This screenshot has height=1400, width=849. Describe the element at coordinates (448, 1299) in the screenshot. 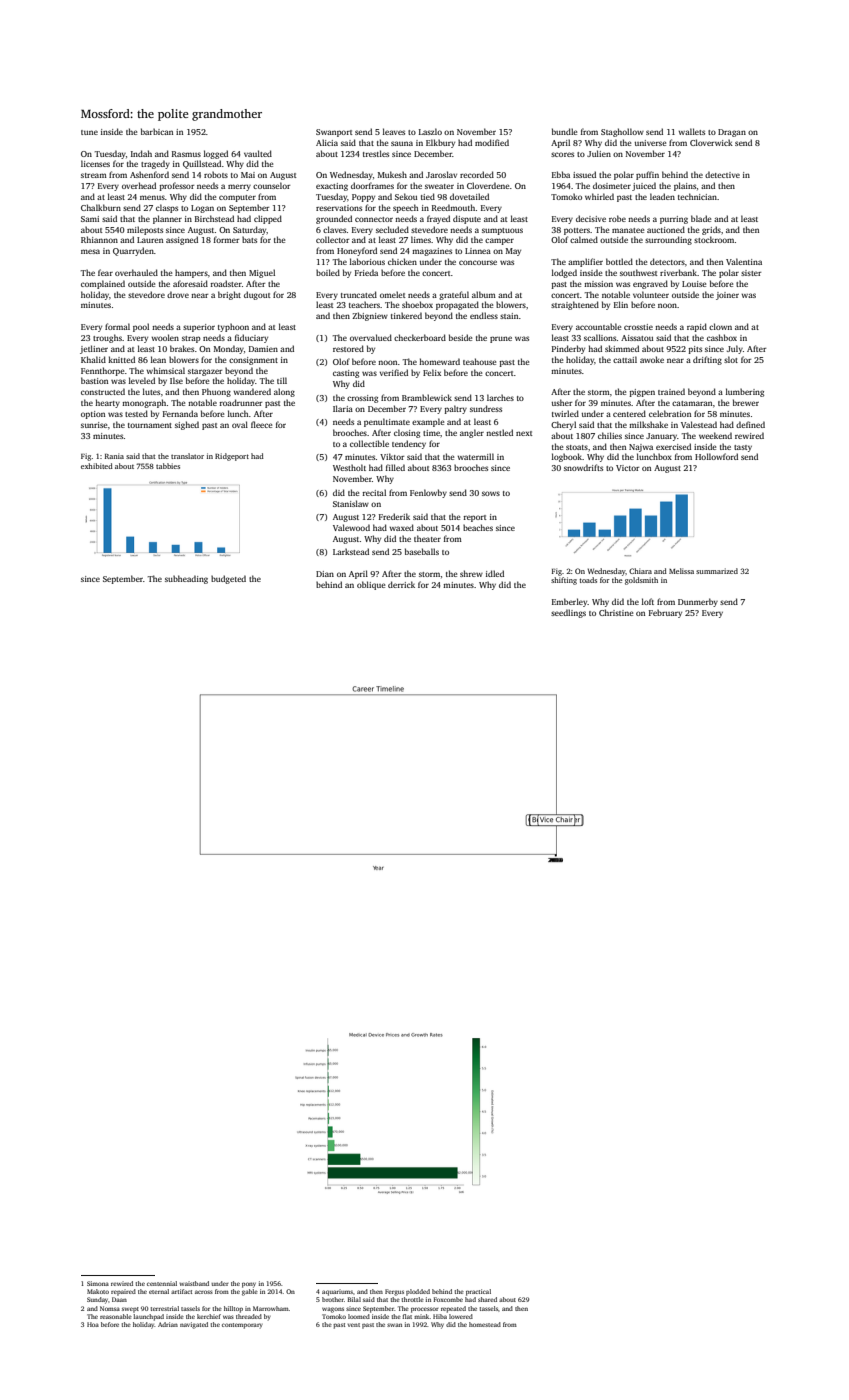

I see `Foxcombe` at that location.
